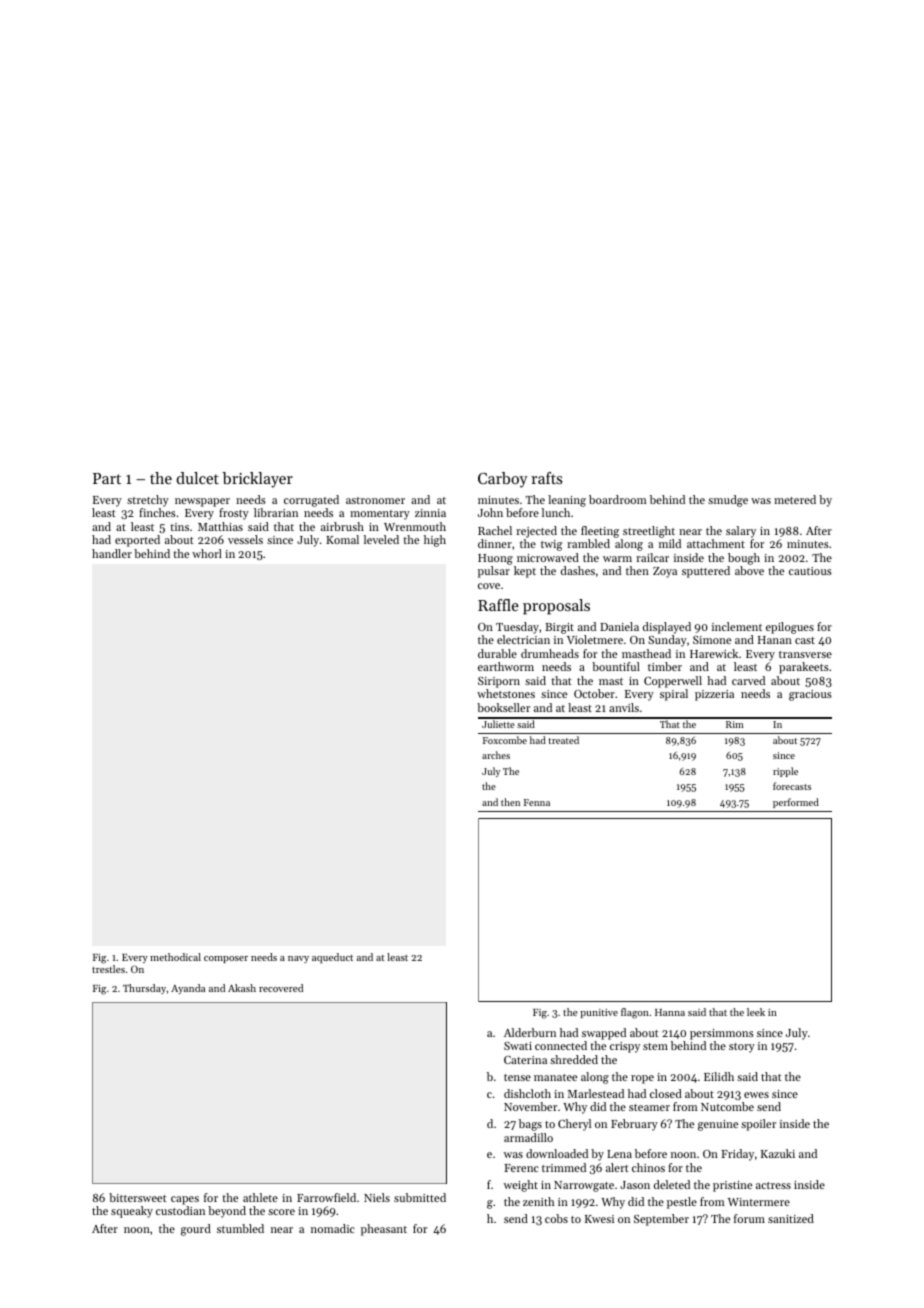  I want to click on salary, so click(741, 532).
